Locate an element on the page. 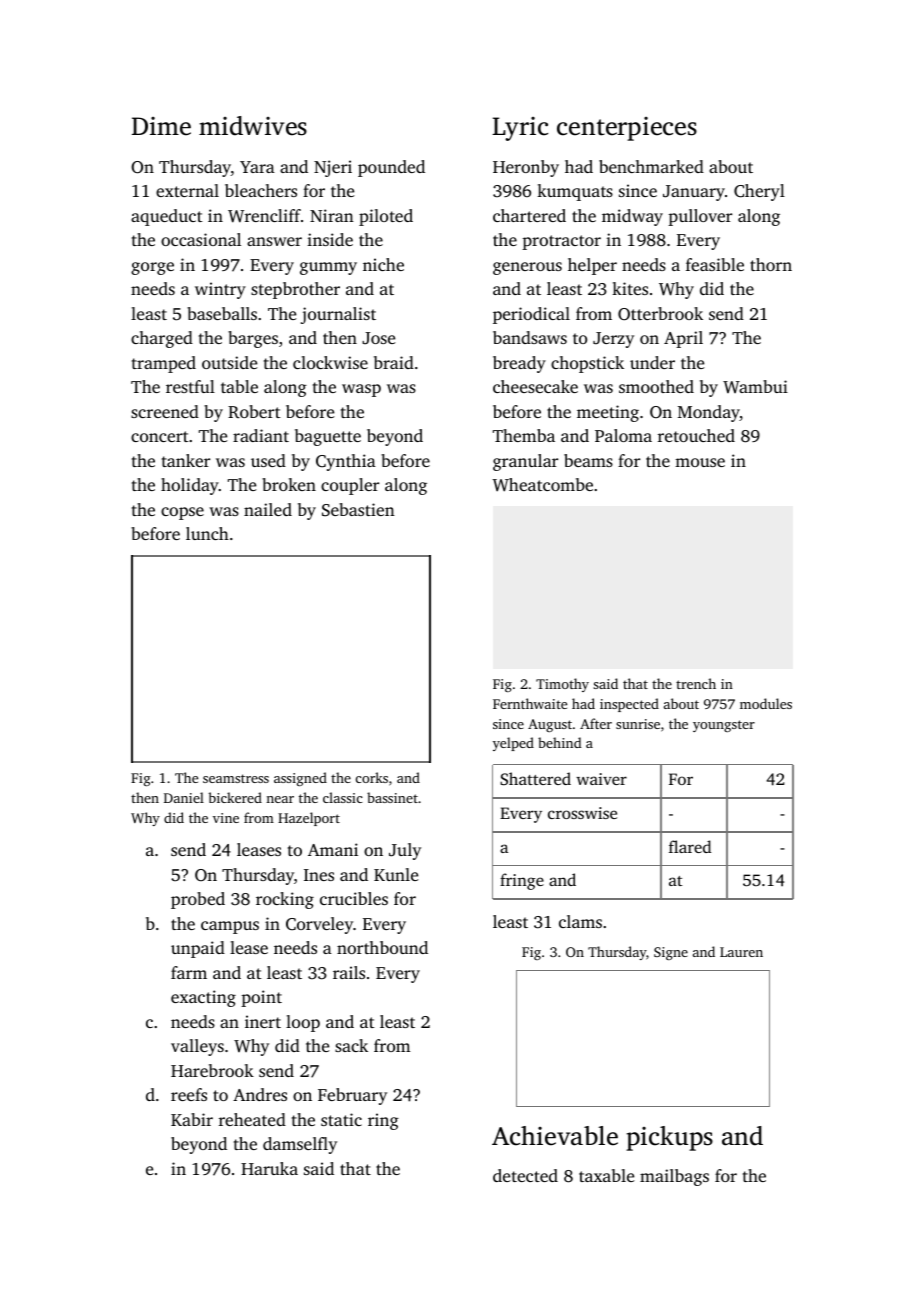 The width and height of the page is (924, 1311). Kunle is located at coordinates (396, 874).
